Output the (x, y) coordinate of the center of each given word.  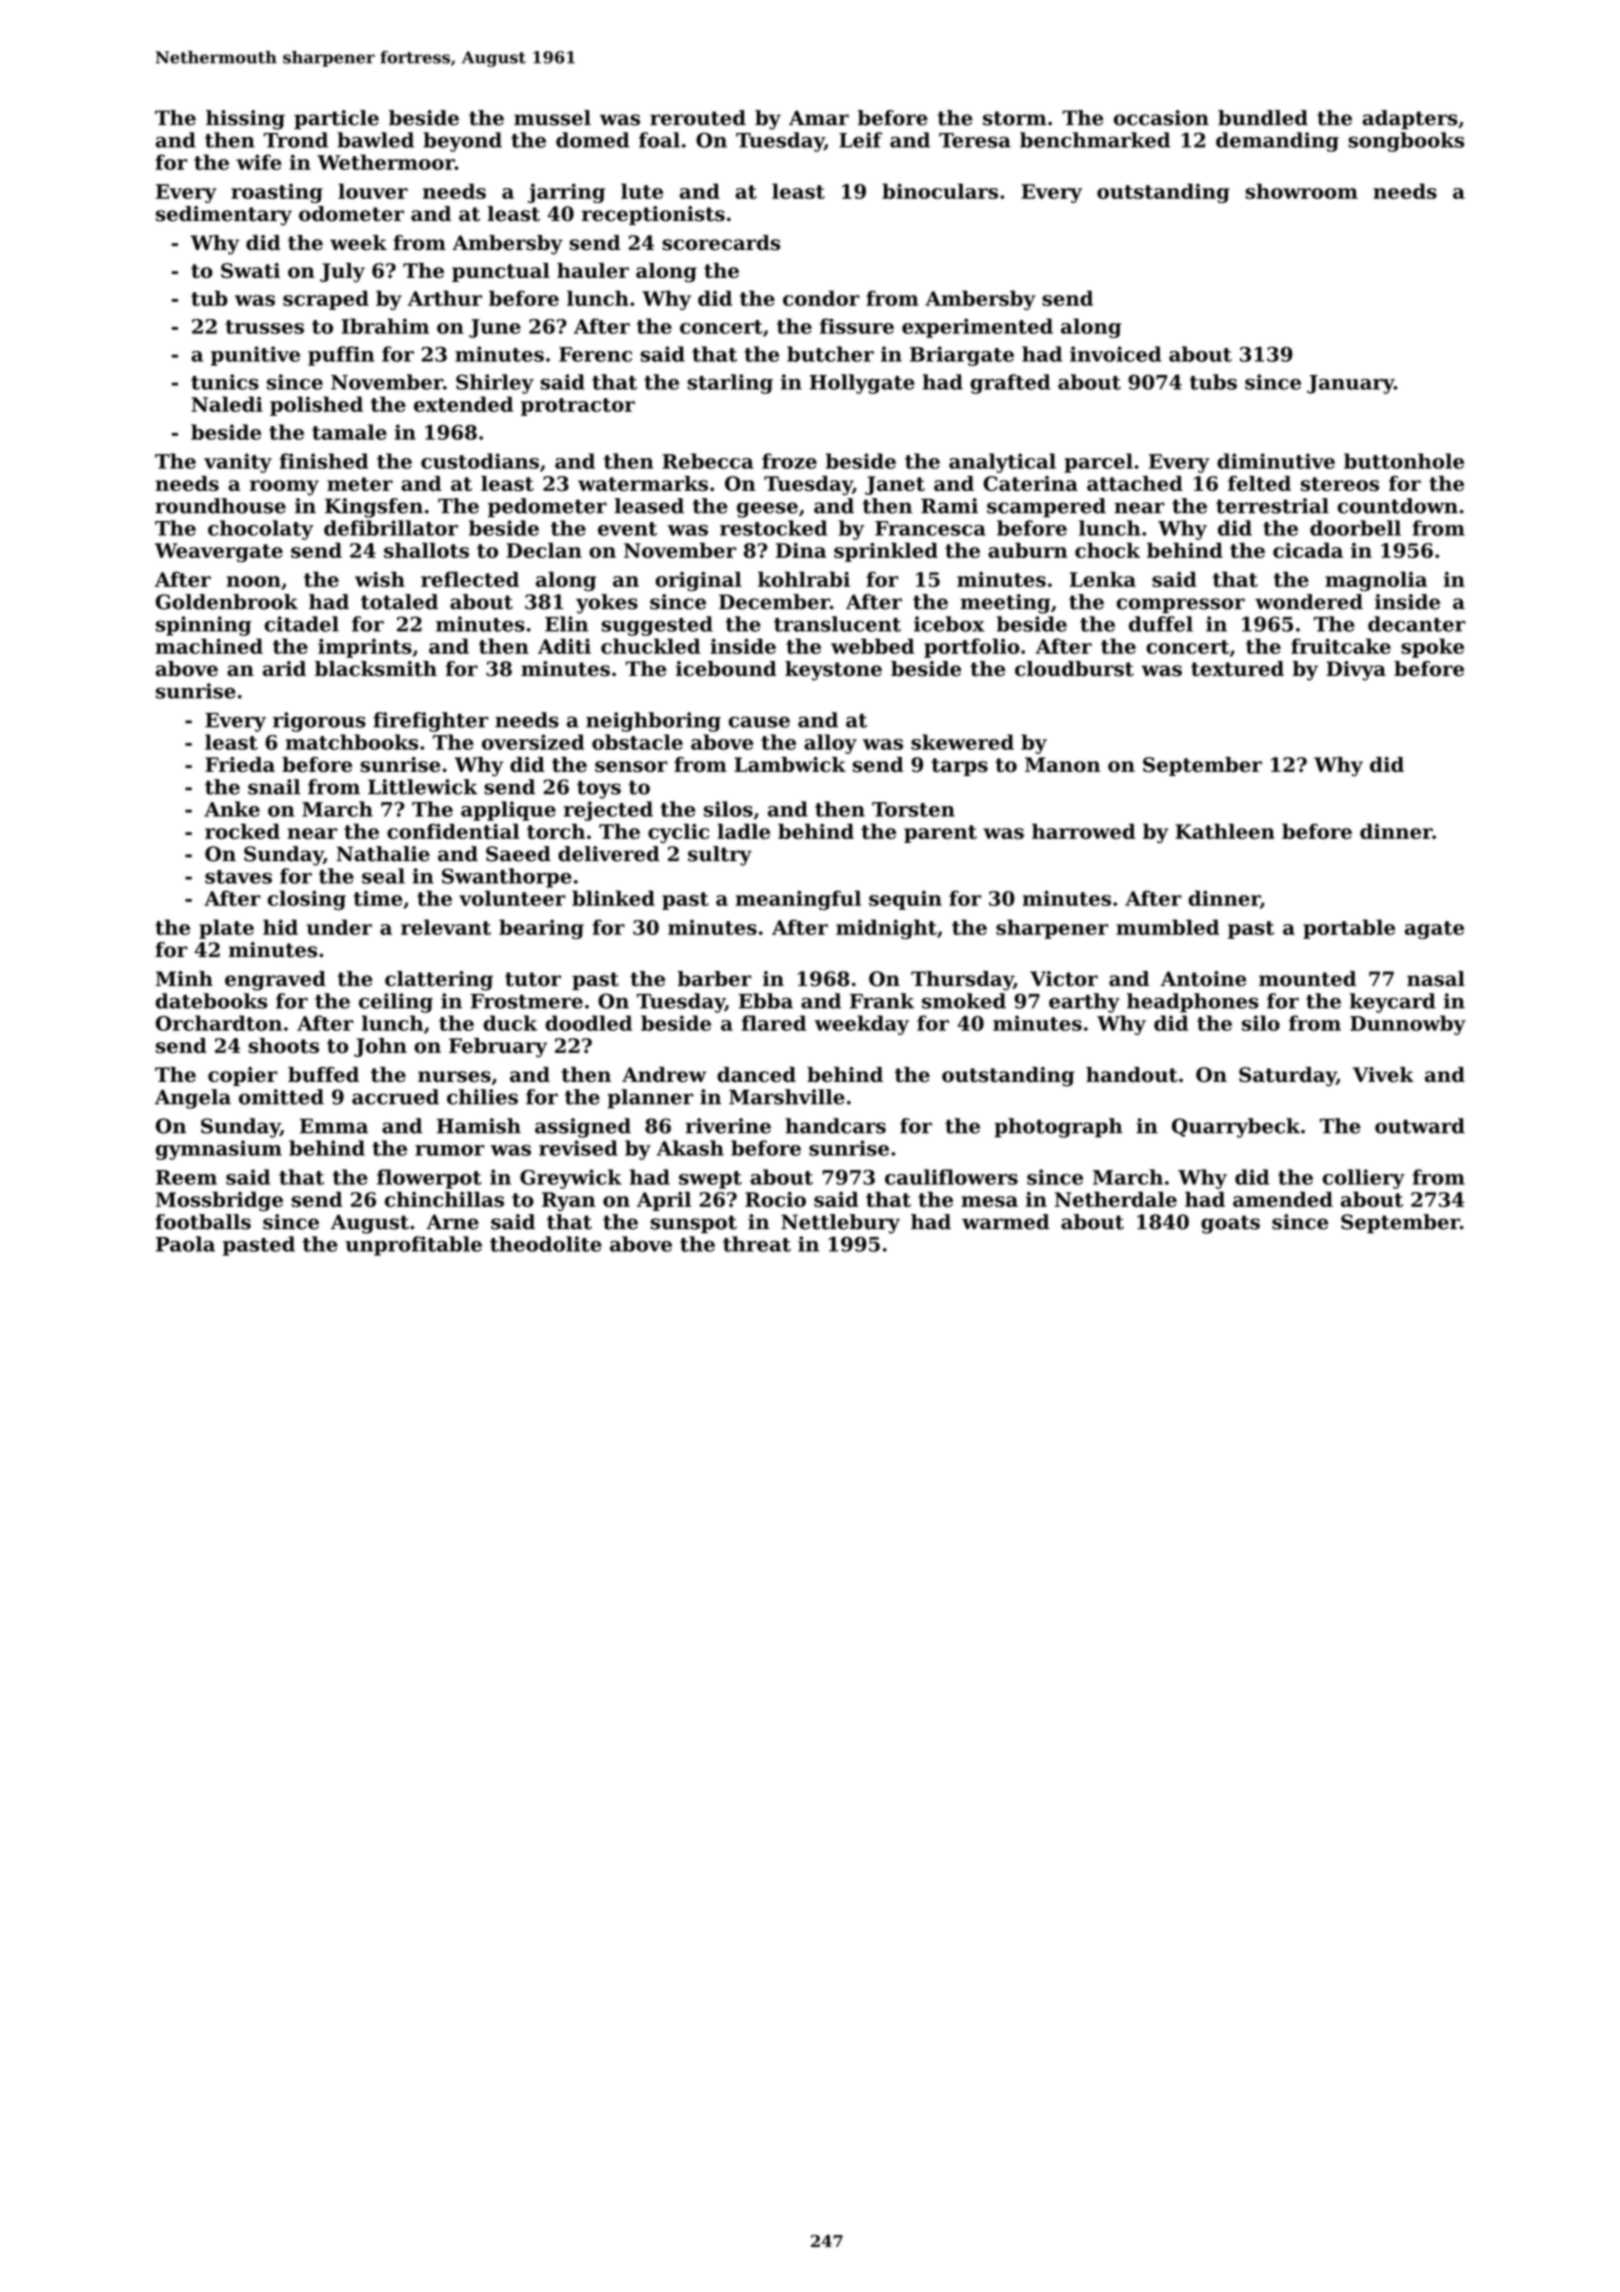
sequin (905, 900)
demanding (1277, 142)
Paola (185, 1244)
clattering (439, 981)
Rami (949, 506)
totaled (399, 602)
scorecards (721, 243)
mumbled (1167, 927)
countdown (1398, 506)
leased (649, 506)
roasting (277, 193)
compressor (1181, 605)
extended (463, 404)
